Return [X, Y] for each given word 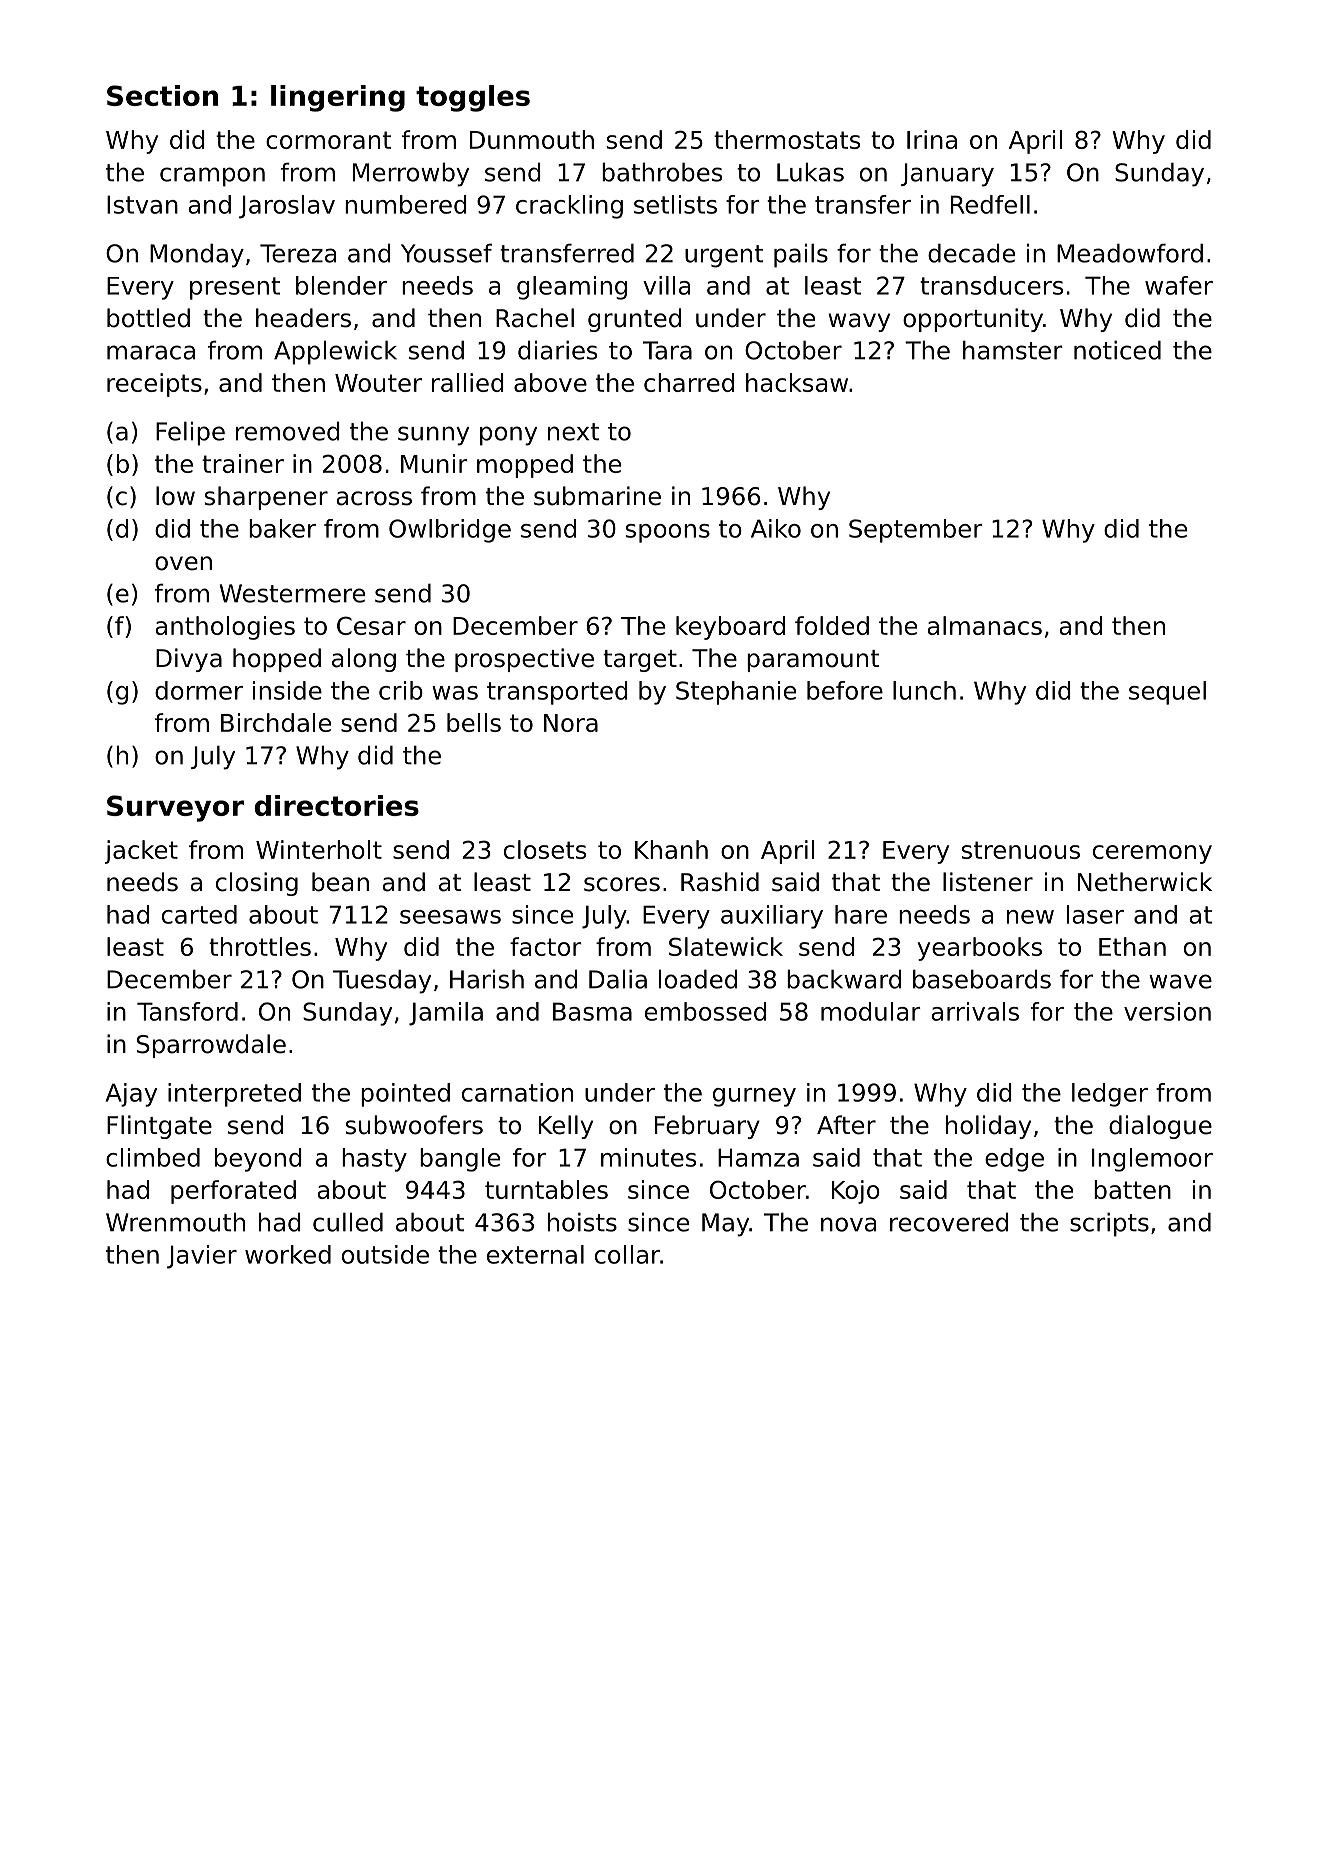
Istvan [142, 204]
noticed [1117, 350]
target [640, 661]
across [374, 498]
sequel [1167, 693]
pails [801, 255]
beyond [258, 1160]
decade [971, 253]
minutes [648, 1157]
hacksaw [797, 382]
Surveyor [175, 808]
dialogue [1160, 1127]
